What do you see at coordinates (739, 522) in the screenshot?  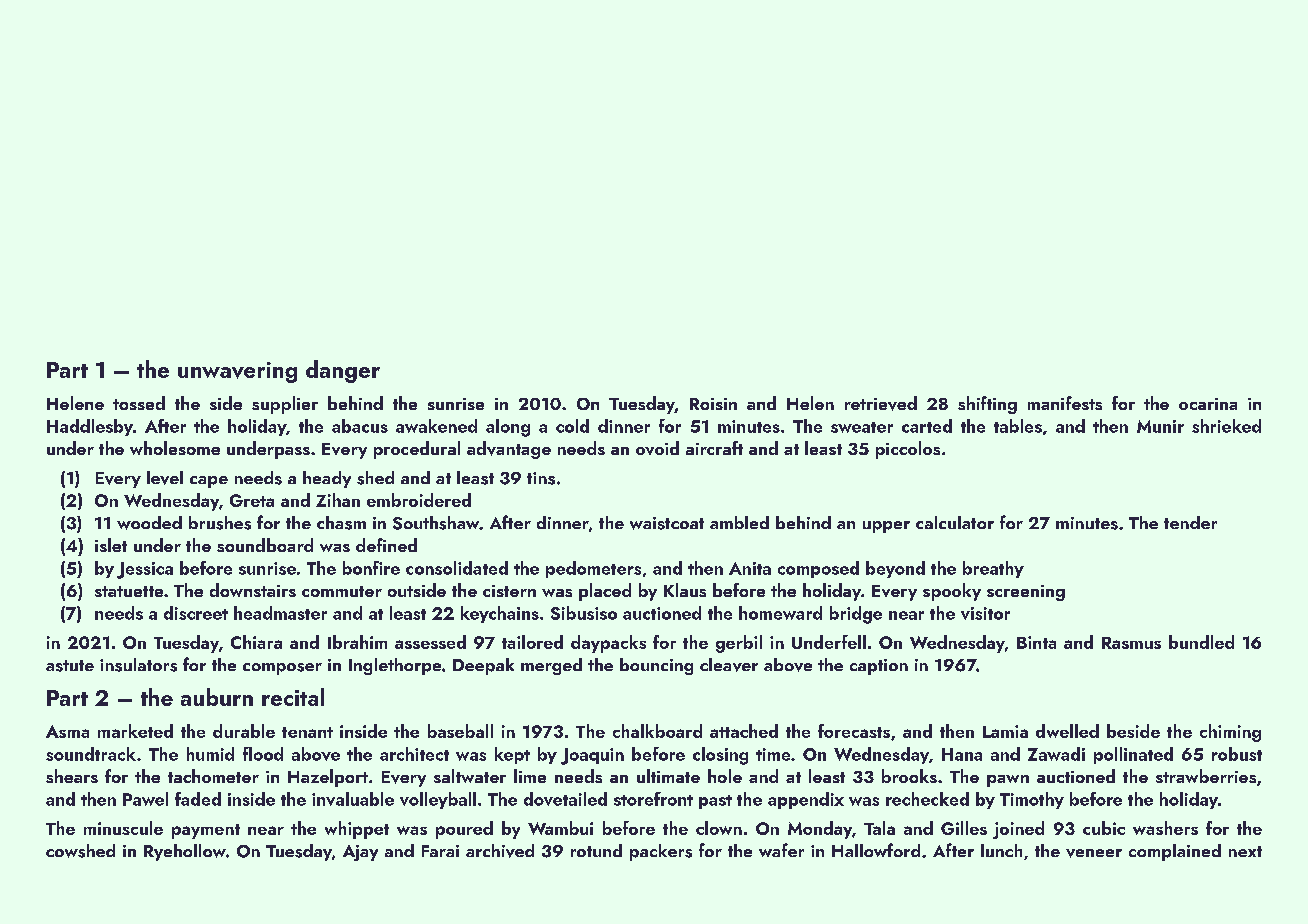 I see `ambled` at bounding box center [739, 522].
